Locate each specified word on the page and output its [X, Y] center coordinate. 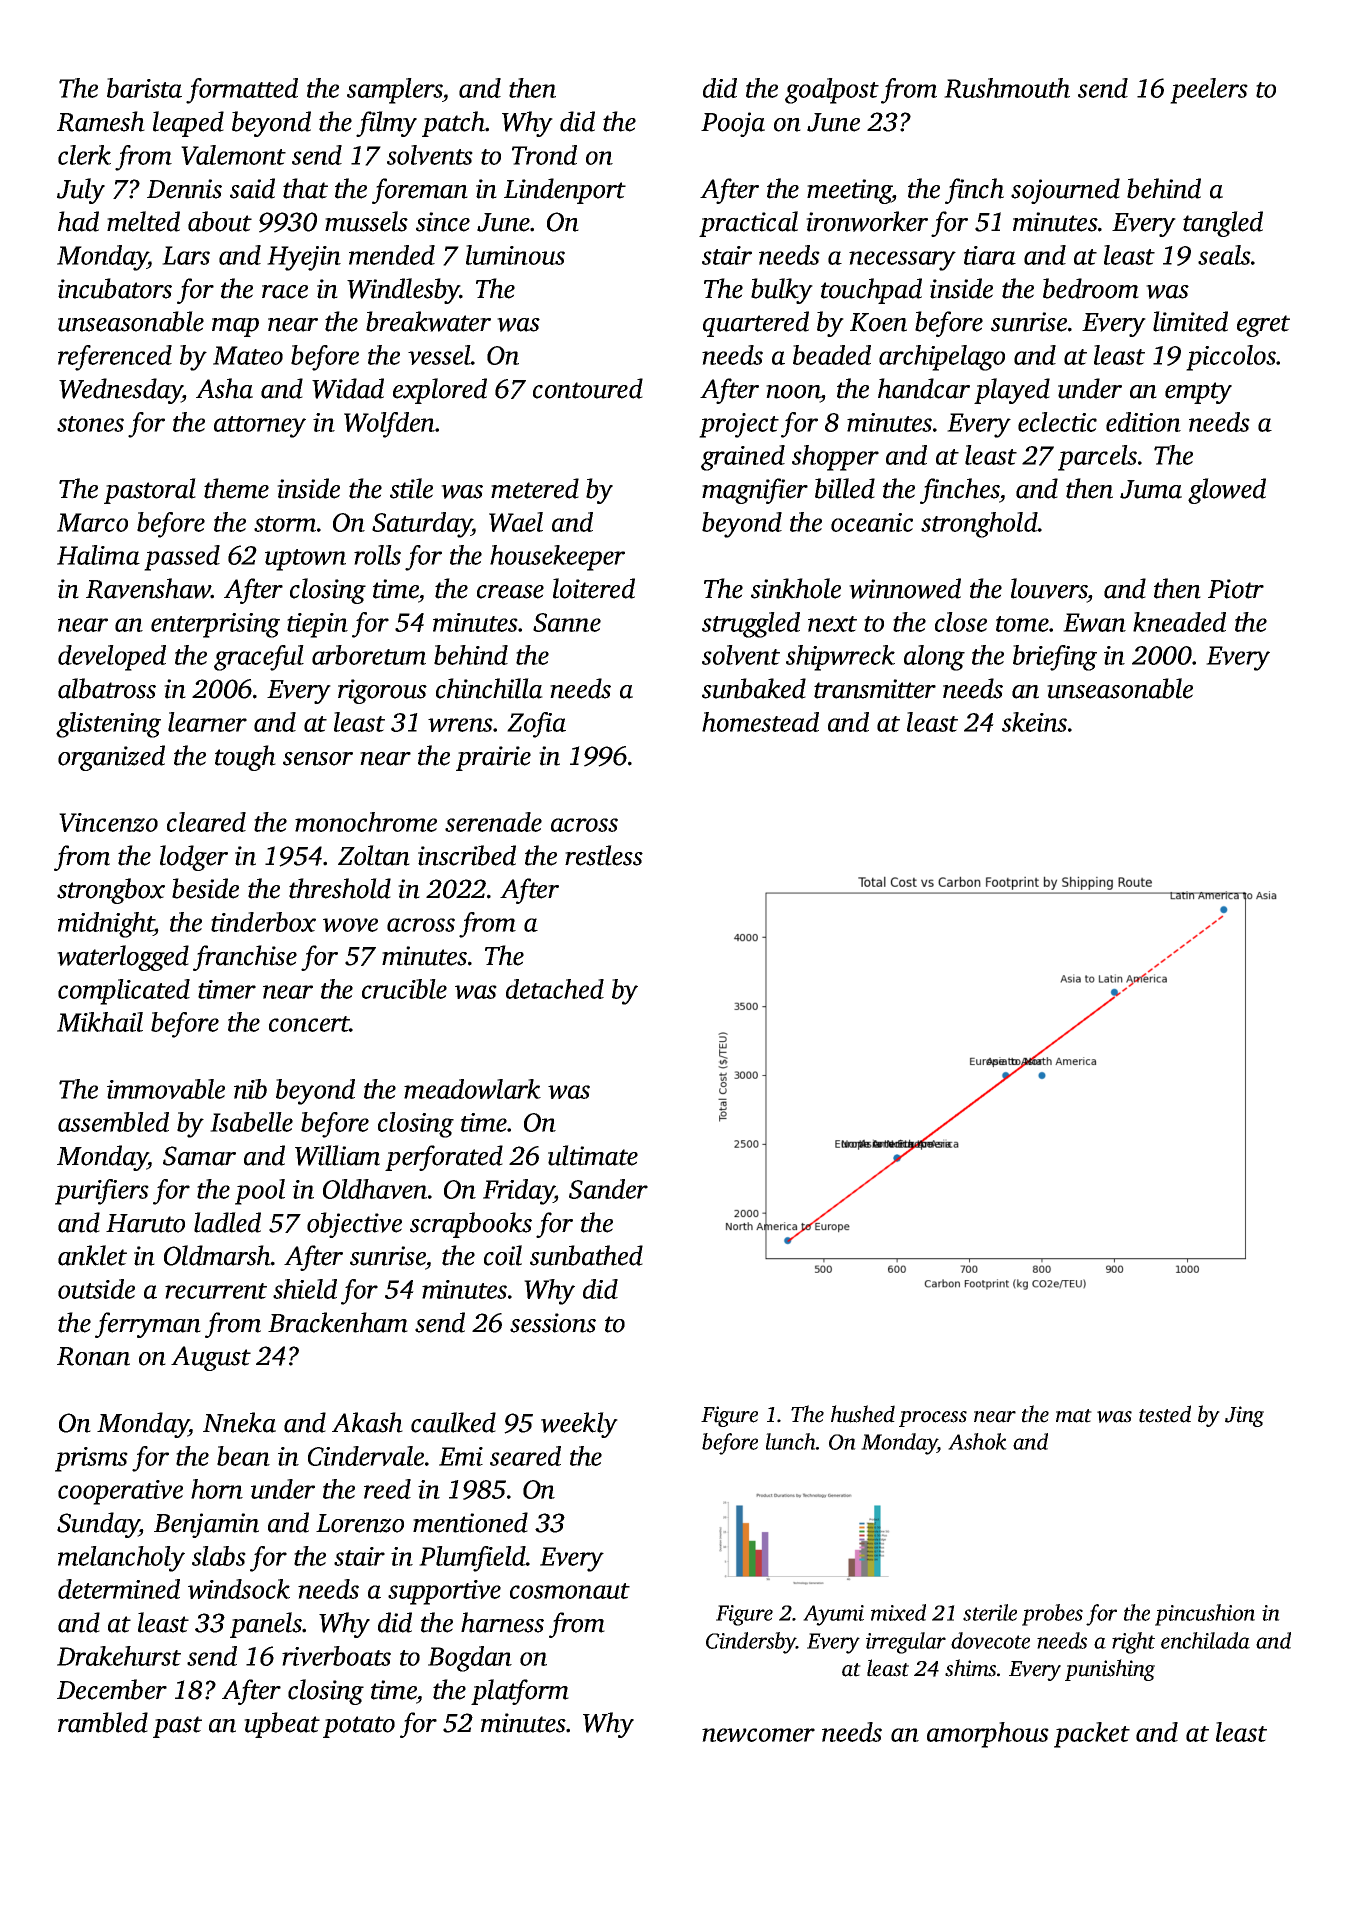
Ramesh [101, 121]
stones [90, 424]
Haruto [145, 1223]
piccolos [1231, 358]
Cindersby [751, 1643]
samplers [394, 91]
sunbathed [586, 1255]
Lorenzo [360, 1523]
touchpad [871, 291]
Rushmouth [1007, 88]
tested [1165, 1414]
